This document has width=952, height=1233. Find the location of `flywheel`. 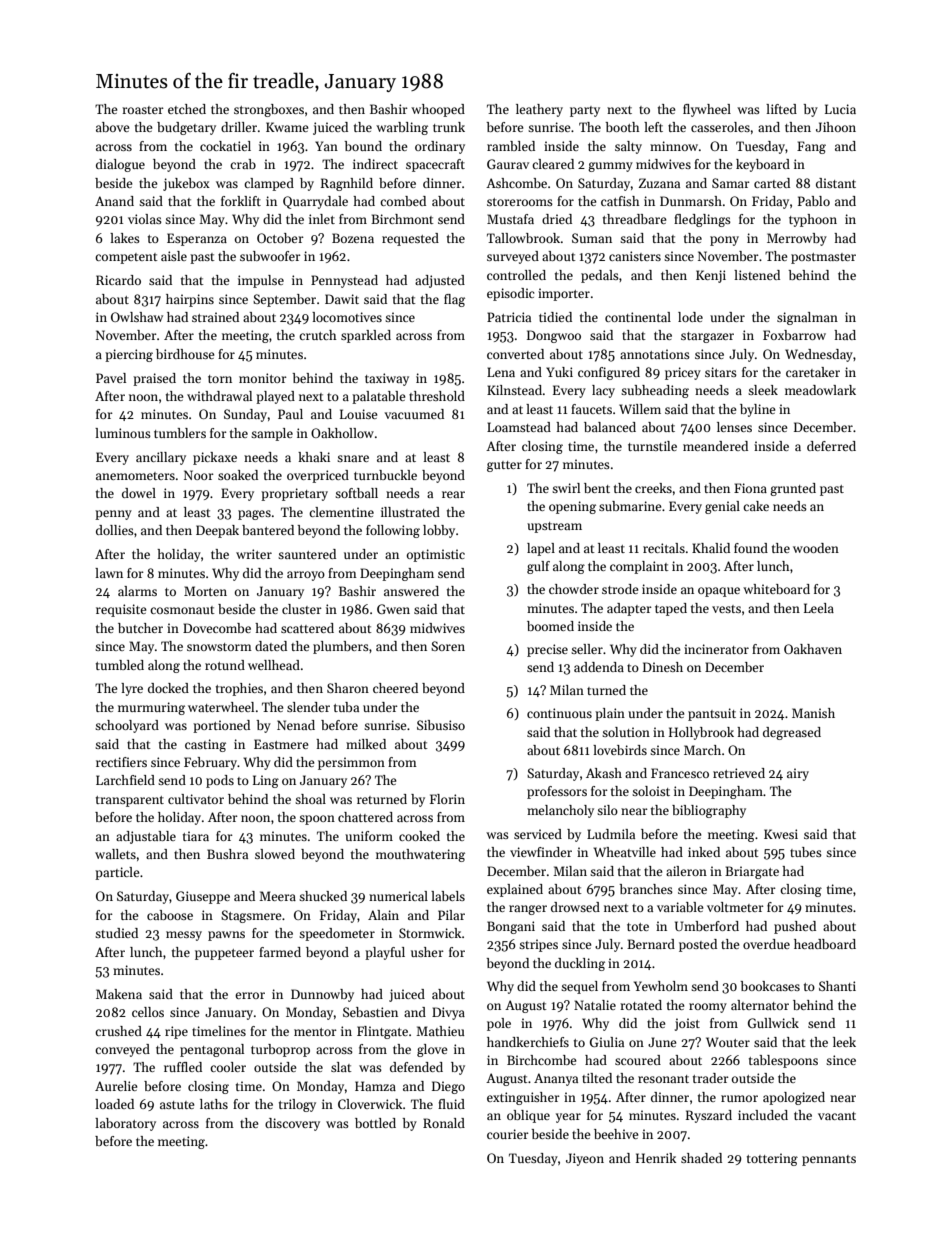

flywheel is located at coordinates (707, 110).
